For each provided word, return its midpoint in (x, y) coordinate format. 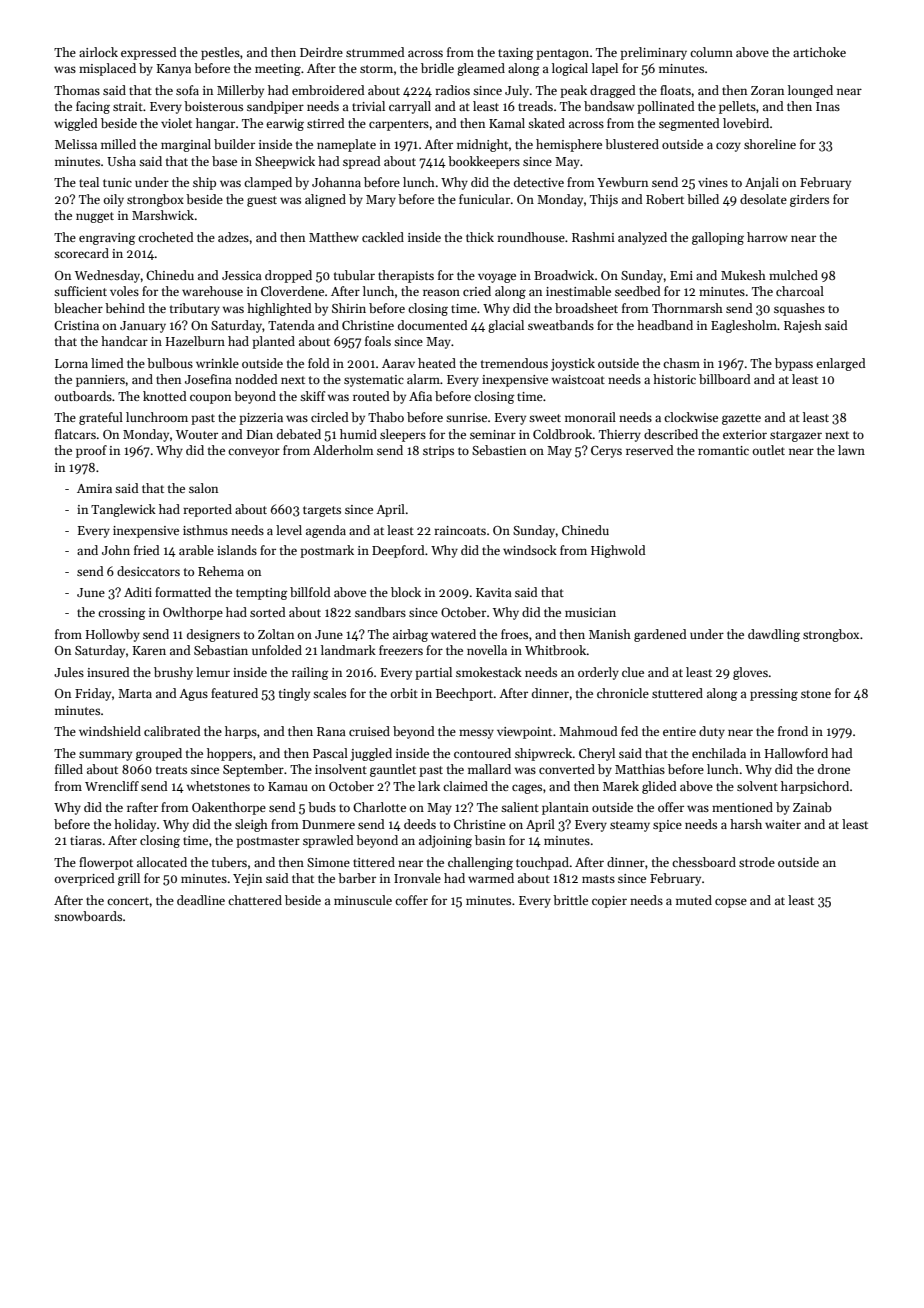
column (711, 52)
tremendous (514, 363)
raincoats (460, 530)
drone (834, 769)
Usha (121, 161)
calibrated (172, 731)
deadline (201, 900)
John (116, 550)
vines (713, 182)
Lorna (71, 363)
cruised (369, 731)
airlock (98, 52)
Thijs (604, 200)
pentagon (562, 54)
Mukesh (743, 275)
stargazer (796, 436)
